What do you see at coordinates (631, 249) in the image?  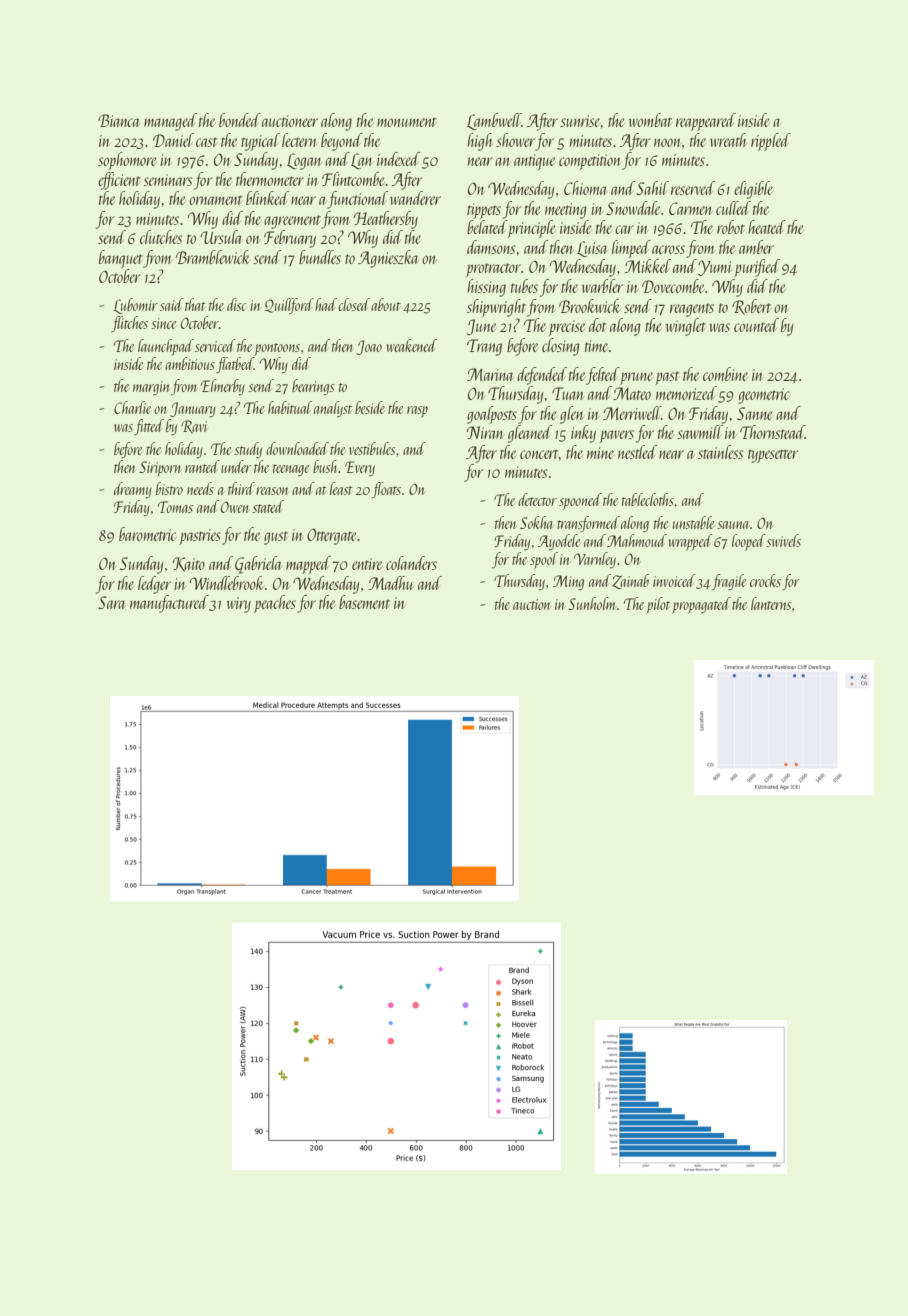 I see `limped` at bounding box center [631, 249].
